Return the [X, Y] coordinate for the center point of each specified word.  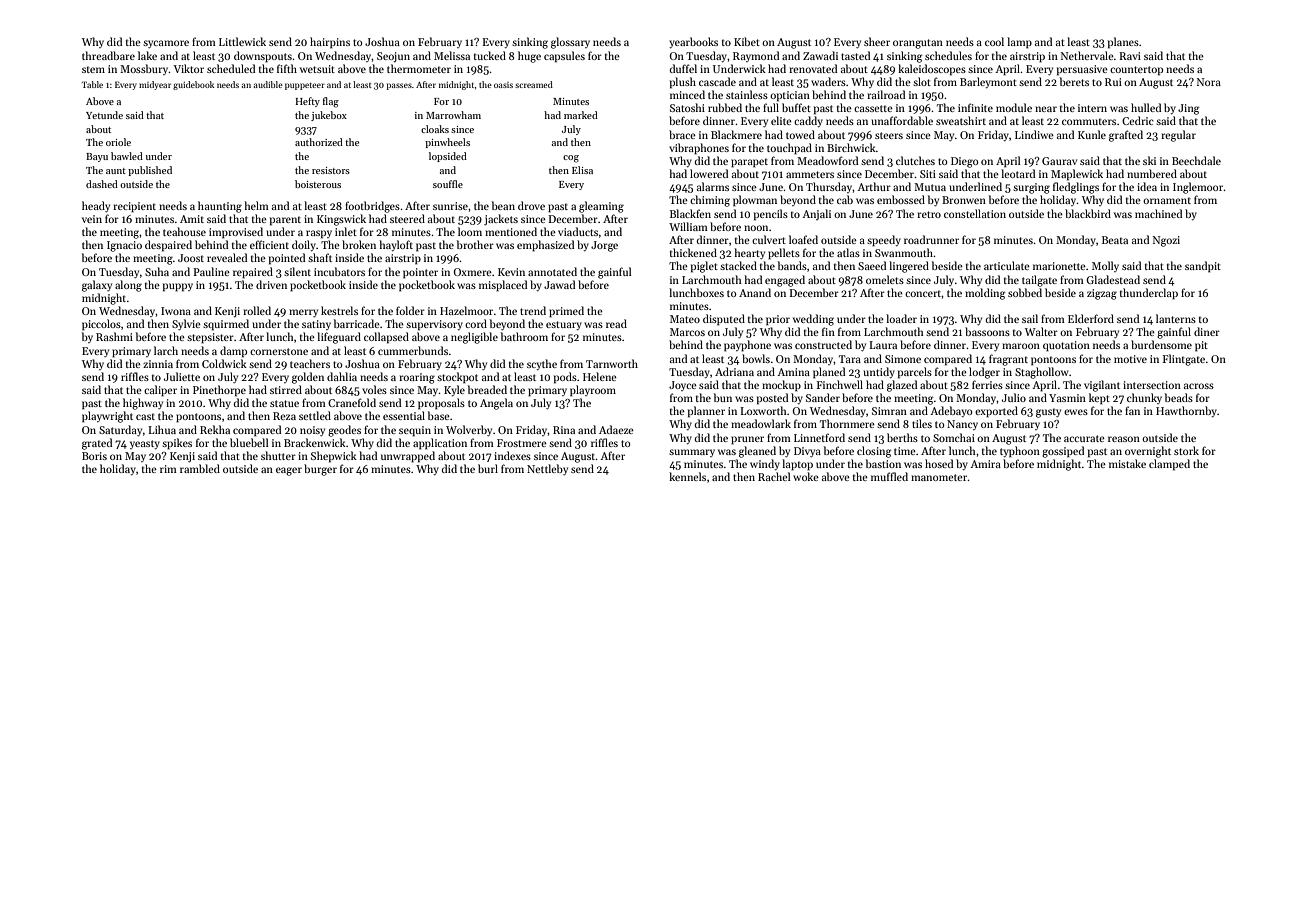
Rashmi [114, 336]
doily [304, 245]
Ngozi [1166, 241]
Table [92, 84]
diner [1207, 331]
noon [756, 228]
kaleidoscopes [932, 70]
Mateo [685, 319]
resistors [331, 170]
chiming [710, 201]
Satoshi [687, 107]
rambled [200, 468]
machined [1158, 213]
